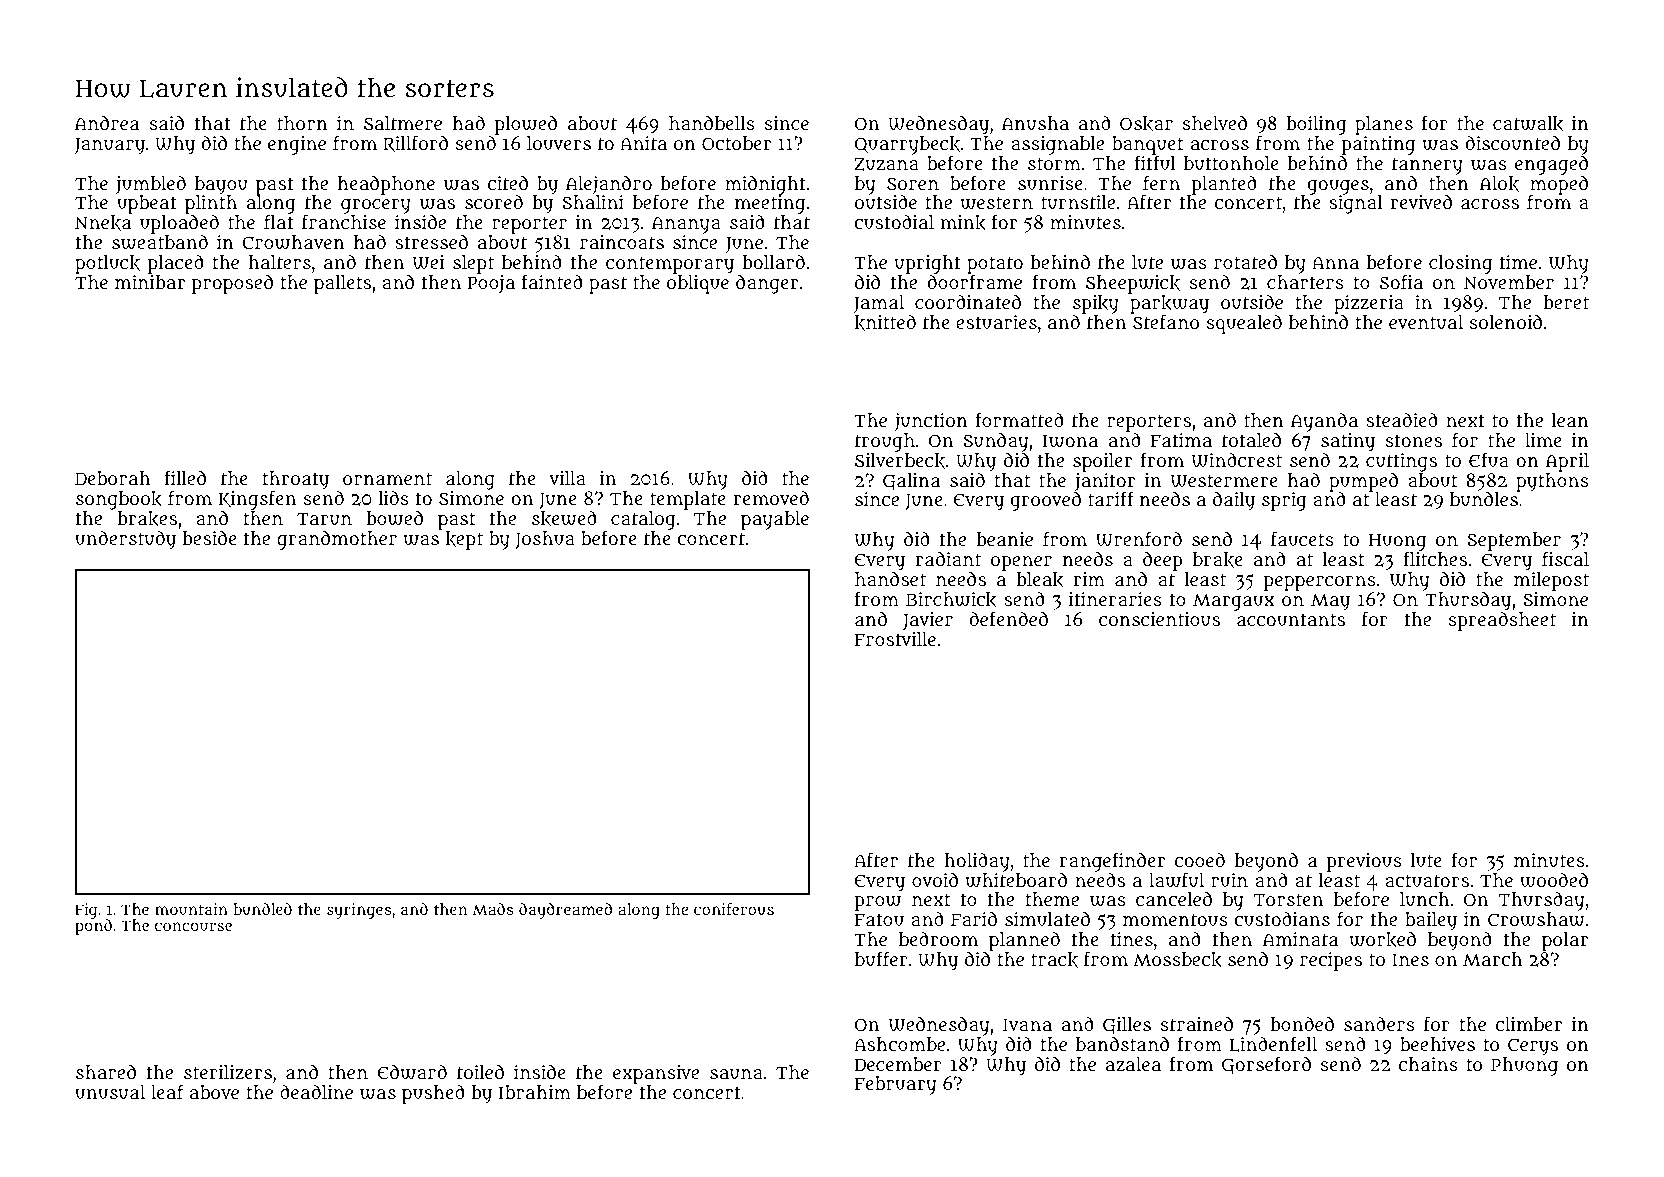  What do you see at coordinates (1078, 202) in the document?
I see `turnstile` at bounding box center [1078, 202].
